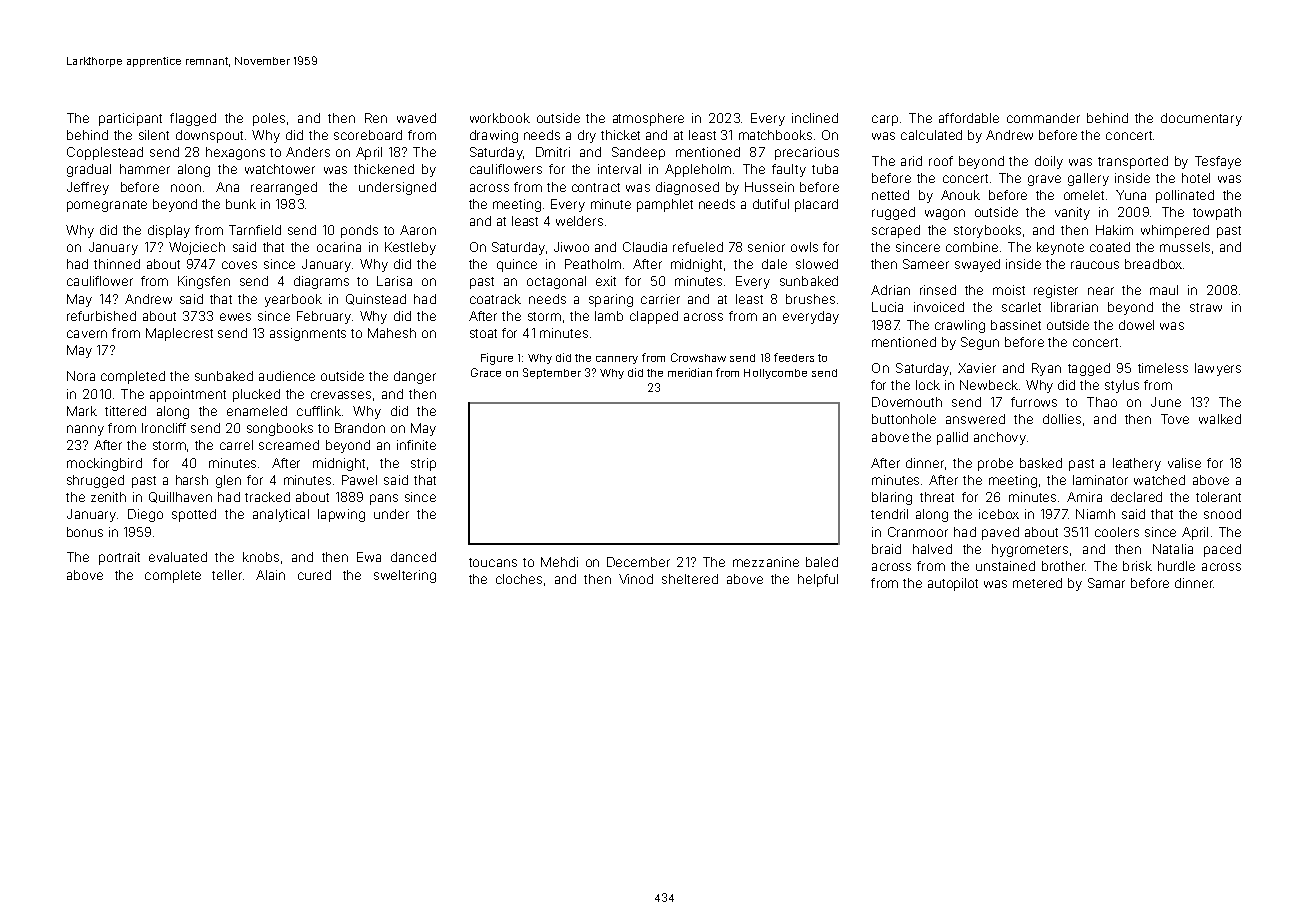 The height and width of the document is (924, 1308). What do you see at coordinates (1218, 369) in the document?
I see `lawyers` at bounding box center [1218, 369].
